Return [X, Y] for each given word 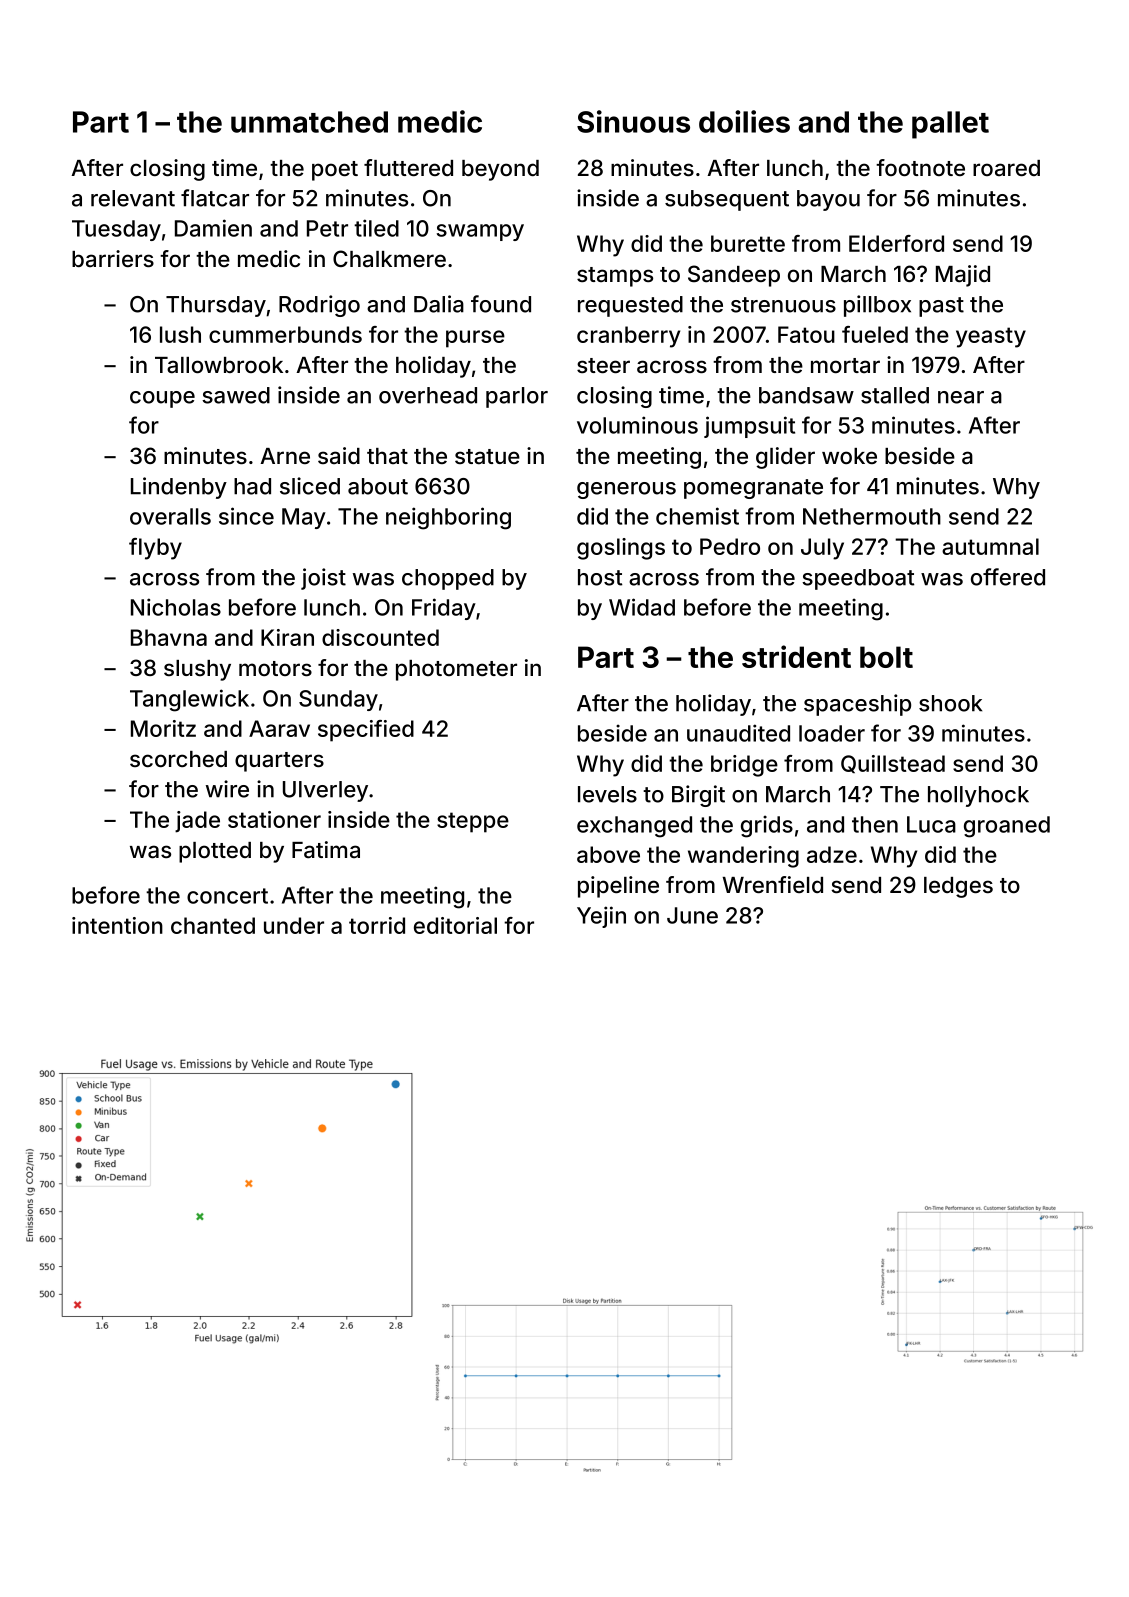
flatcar [215, 198]
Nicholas [176, 607]
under [294, 925]
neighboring [448, 518]
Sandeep [734, 276]
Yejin [601, 917]
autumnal [990, 546]
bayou [828, 200]
